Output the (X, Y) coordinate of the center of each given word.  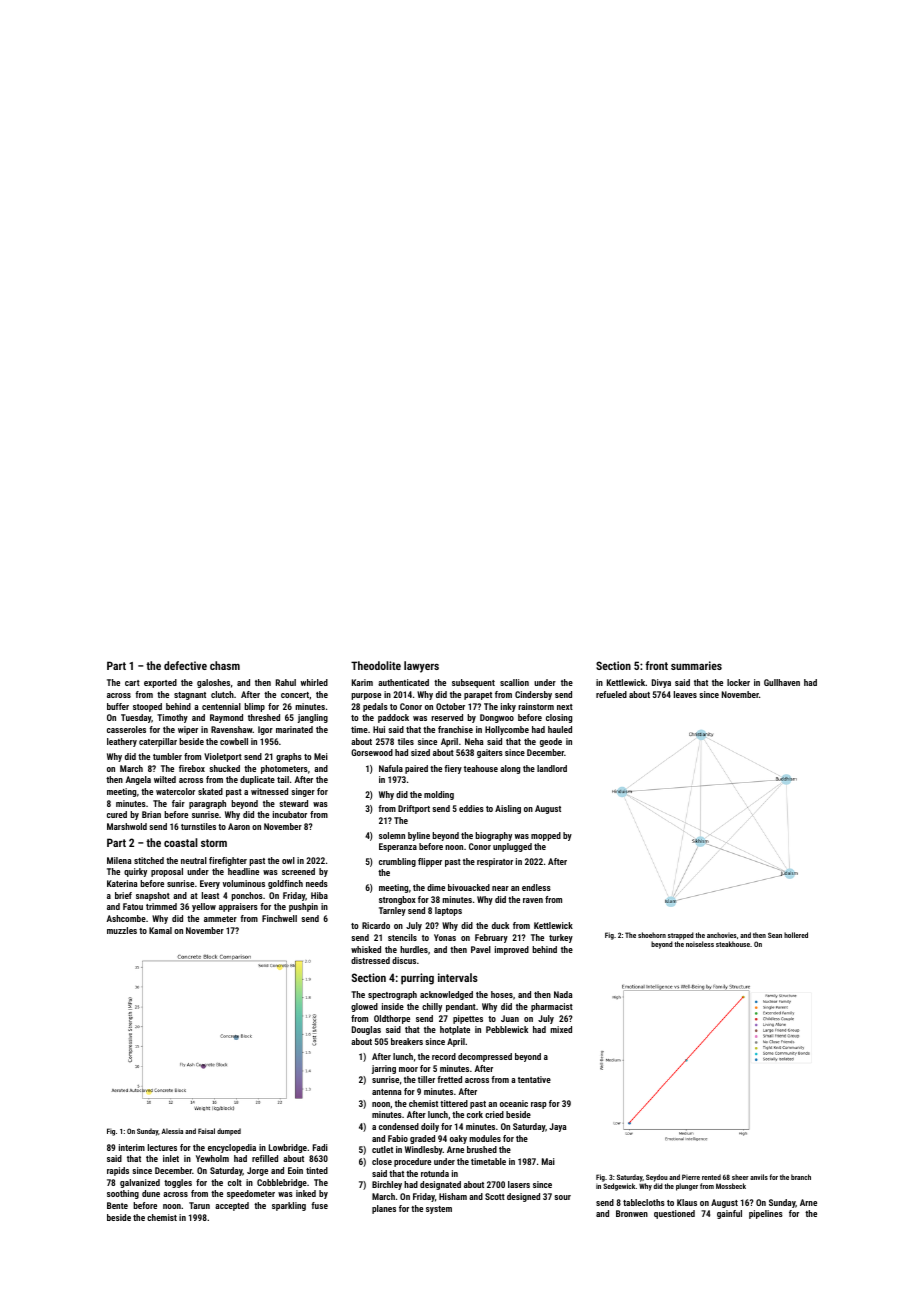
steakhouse (733, 944)
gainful (729, 1214)
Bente (117, 1205)
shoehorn (652, 935)
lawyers (421, 667)
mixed (561, 1029)
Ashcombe (126, 918)
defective (185, 665)
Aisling (508, 809)
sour (562, 1197)
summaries (696, 665)
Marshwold (127, 826)
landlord (552, 768)
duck (500, 925)
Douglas (366, 1030)
